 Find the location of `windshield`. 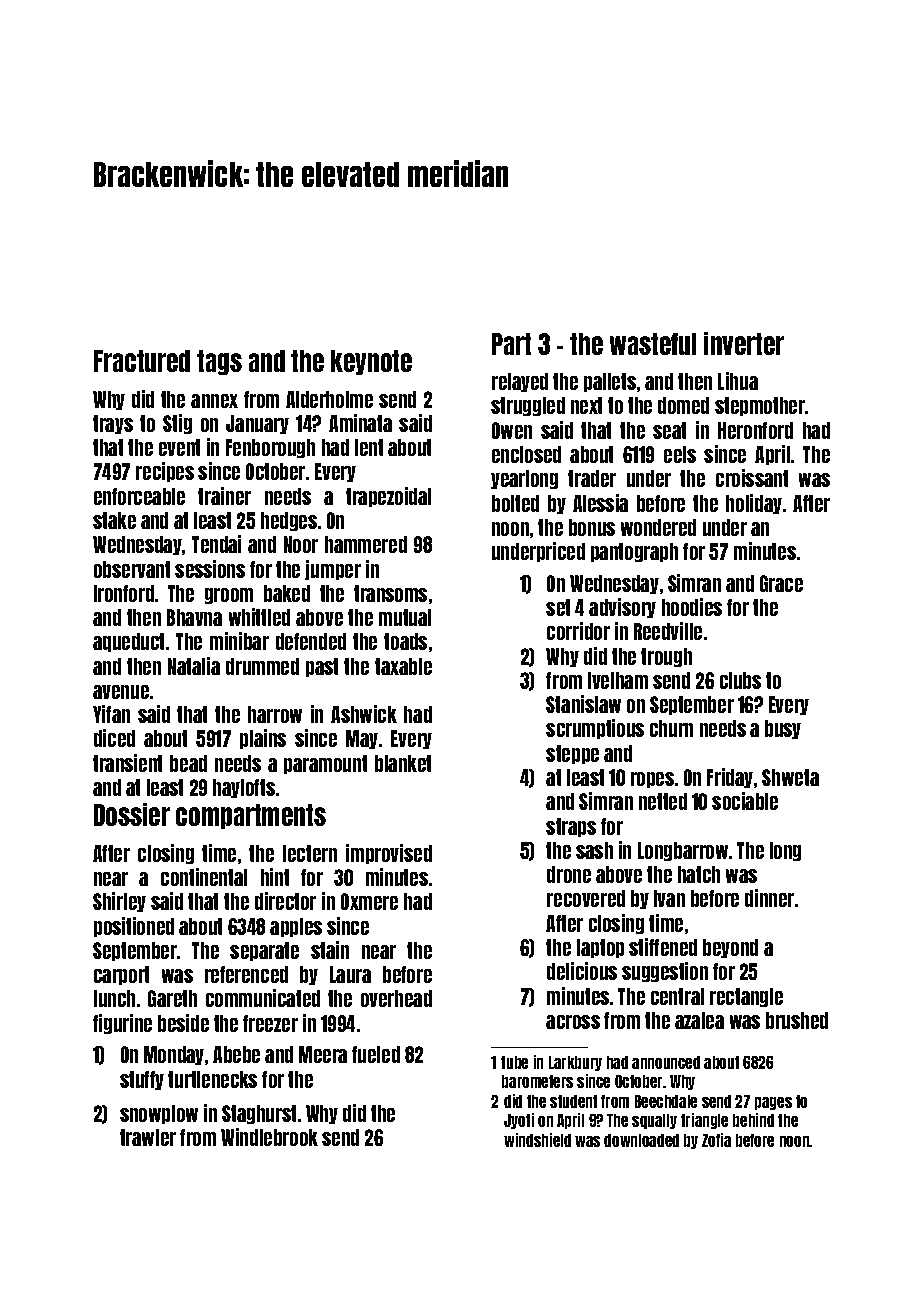

windshield is located at coordinates (537, 1140).
